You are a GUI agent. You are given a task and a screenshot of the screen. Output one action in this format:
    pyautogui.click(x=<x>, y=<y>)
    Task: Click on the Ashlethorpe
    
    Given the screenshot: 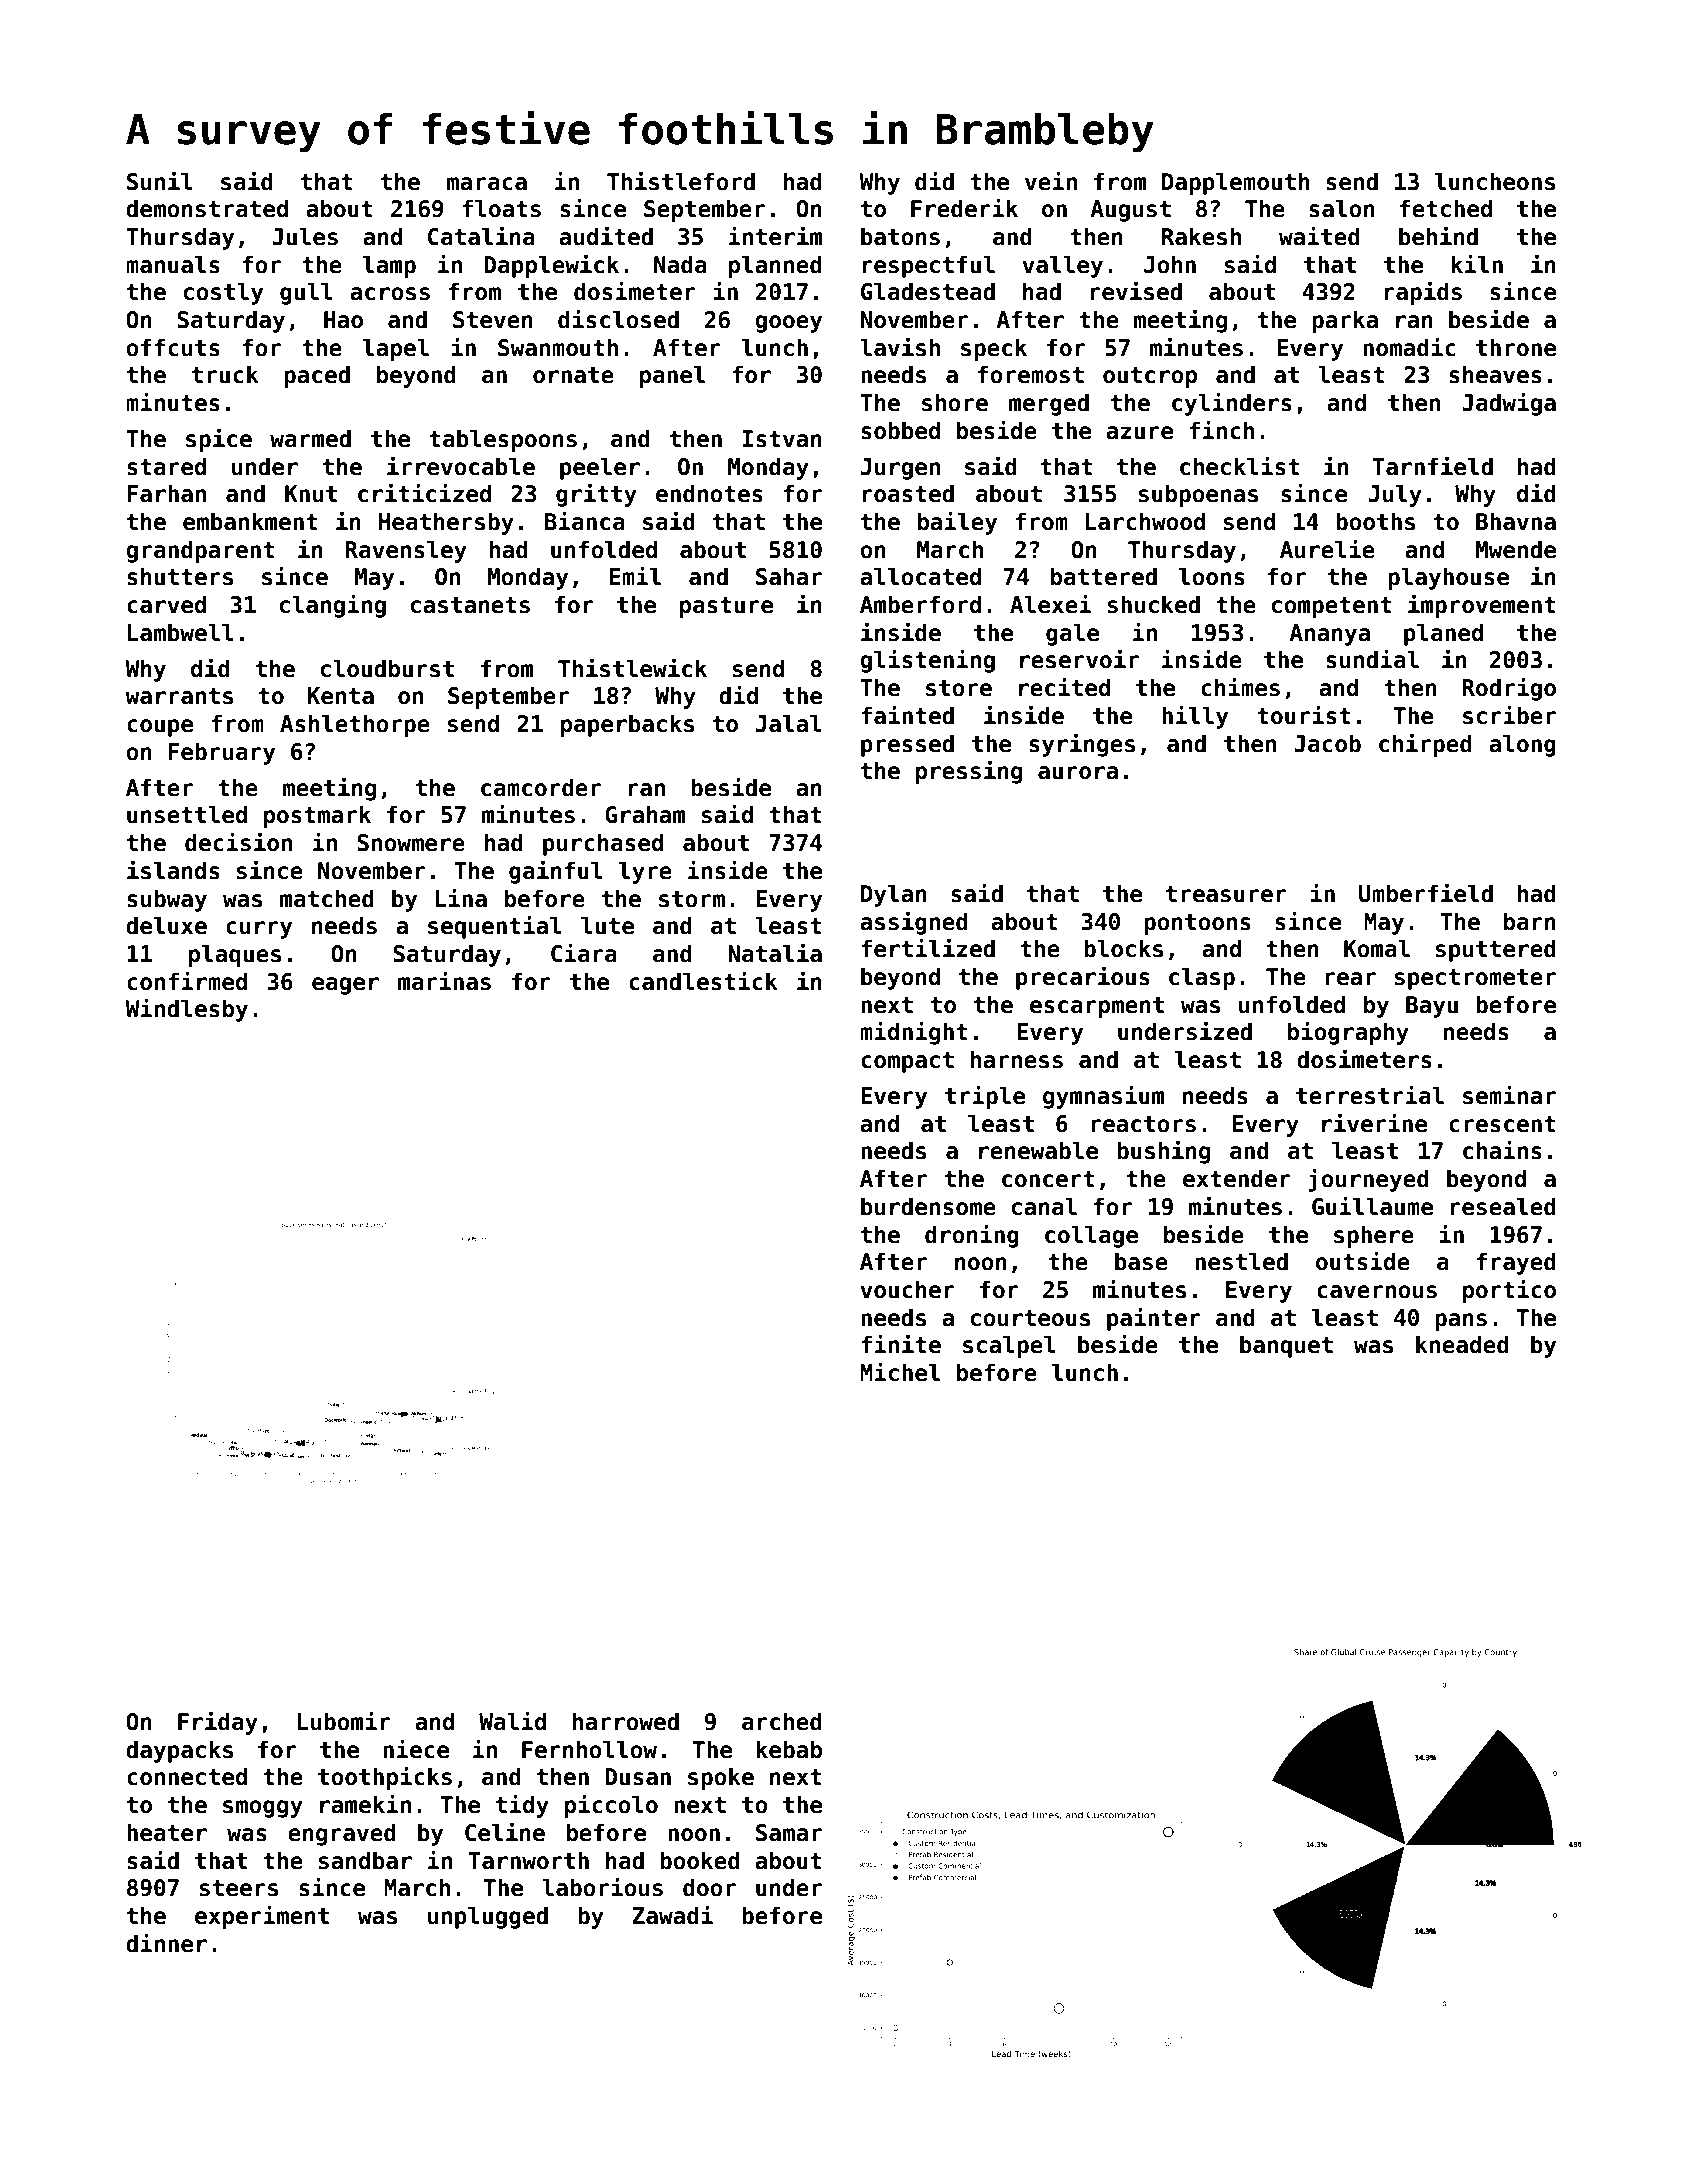 What is the action you would take?
    pyautogui.click(x=355, y=725)
